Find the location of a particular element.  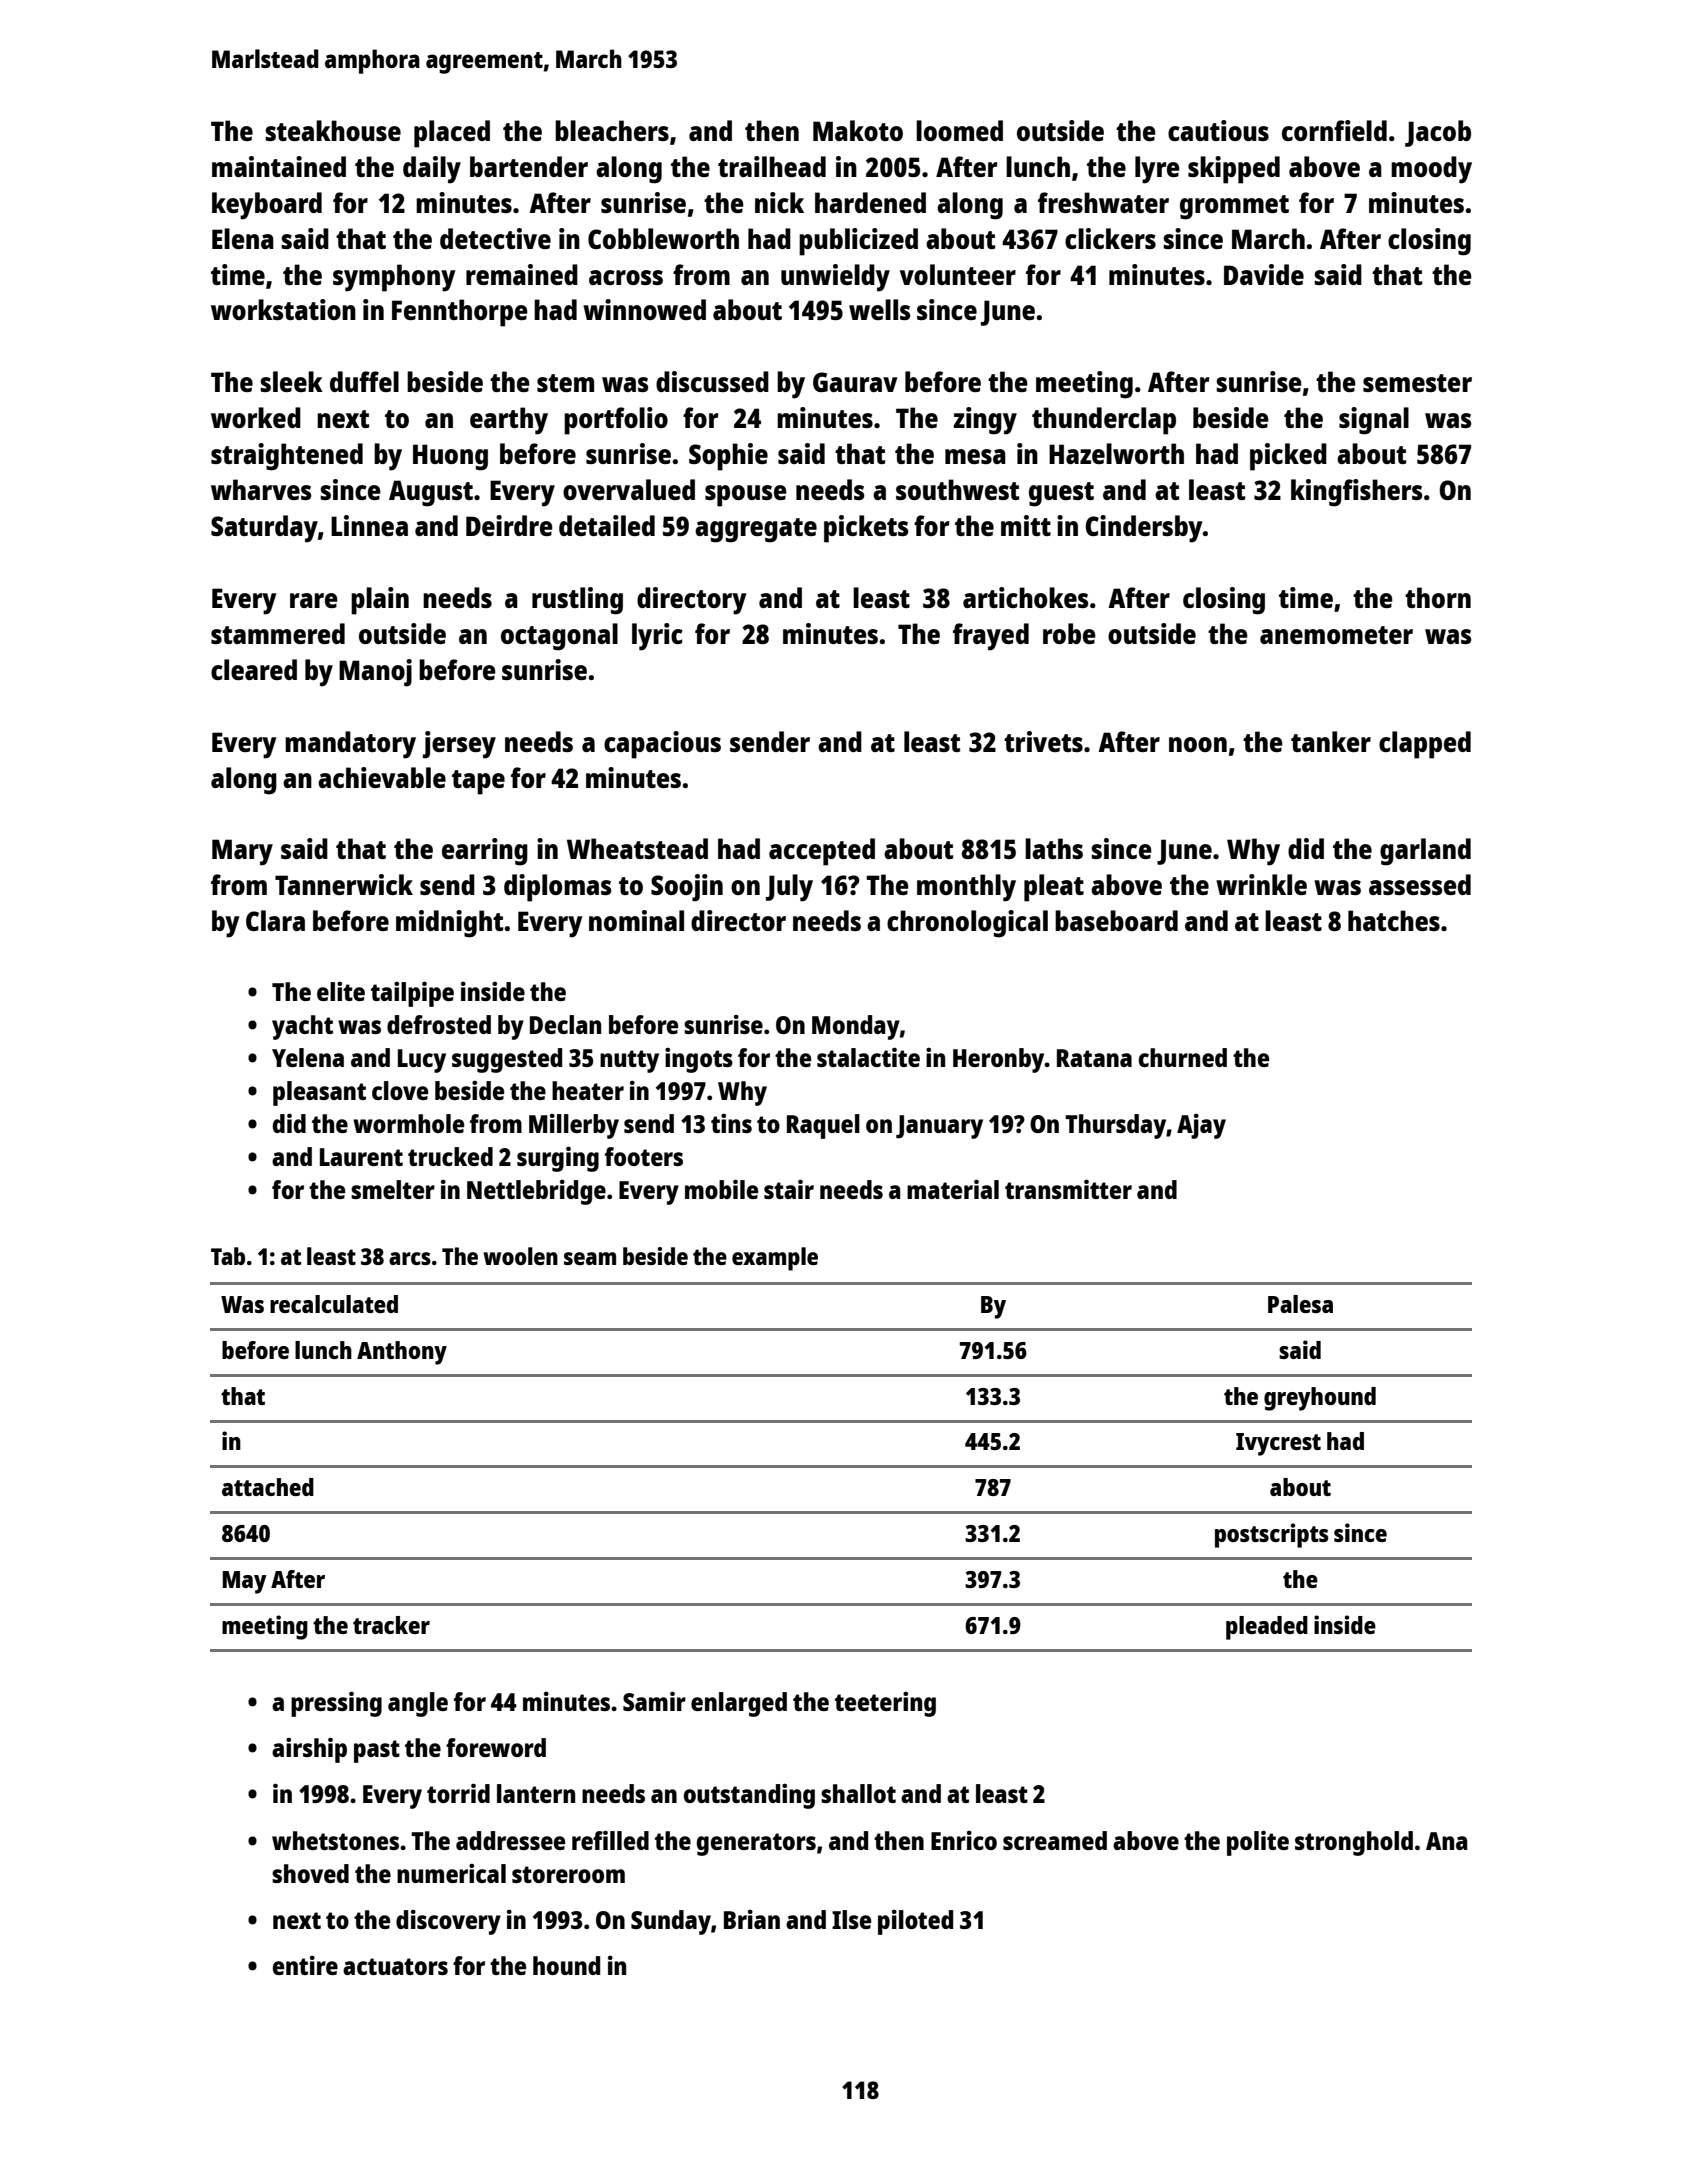

wrinkle is located at coordinates (1261, 884).
